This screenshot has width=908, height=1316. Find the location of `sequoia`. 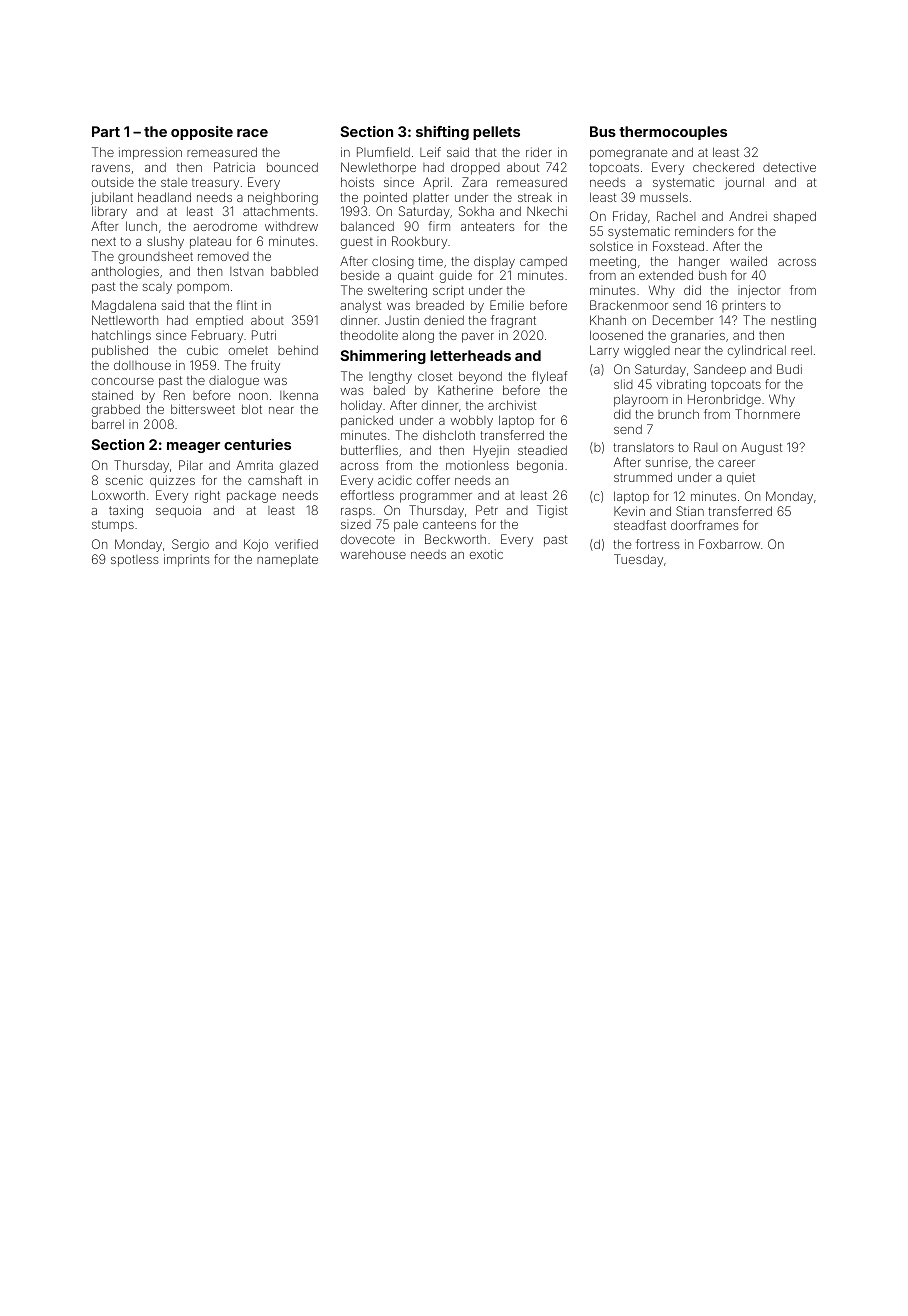

sequoia is located at coordinates (178, 511).
